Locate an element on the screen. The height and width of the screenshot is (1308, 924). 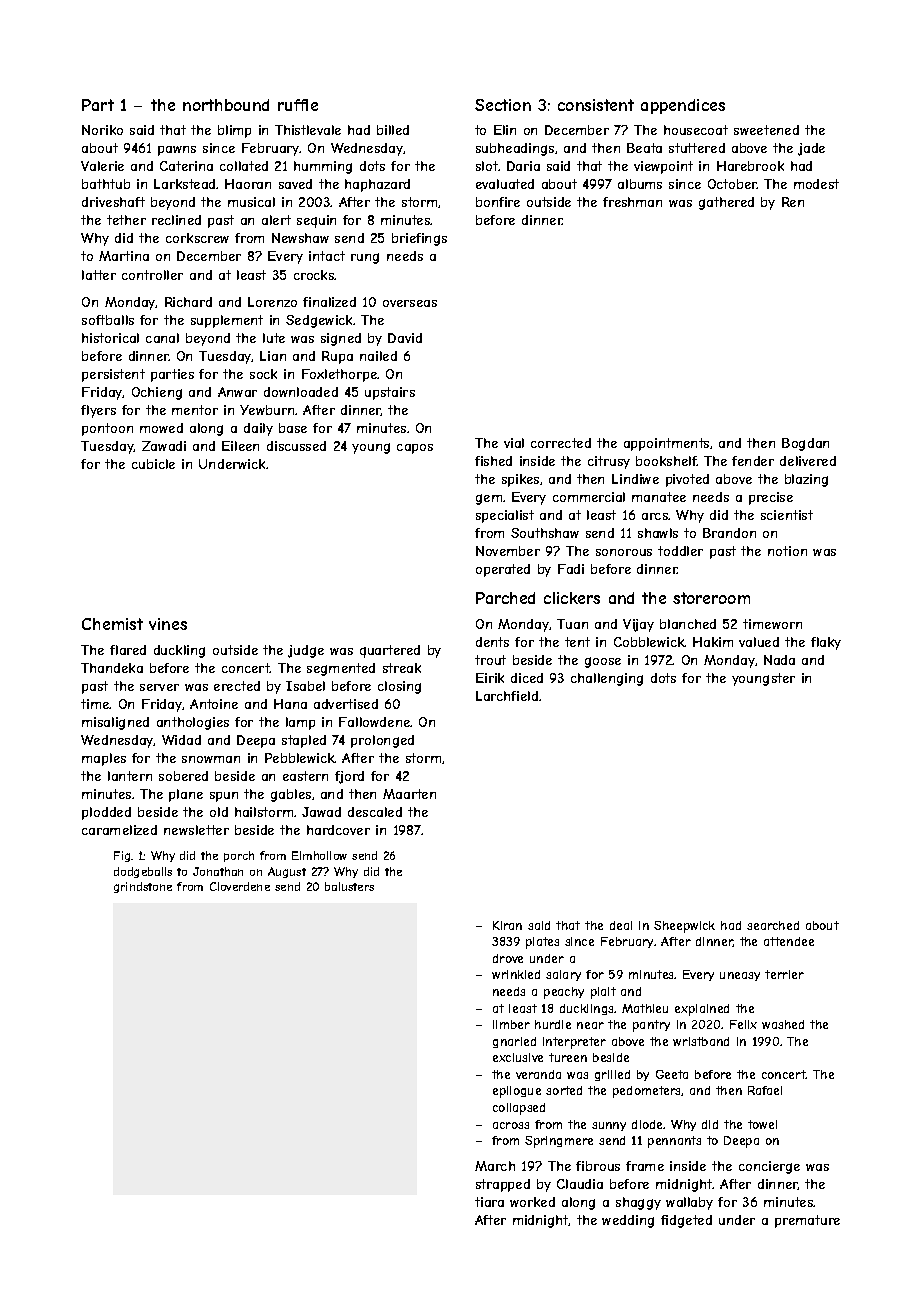
Tuan is located at coordinates (572, 624).
